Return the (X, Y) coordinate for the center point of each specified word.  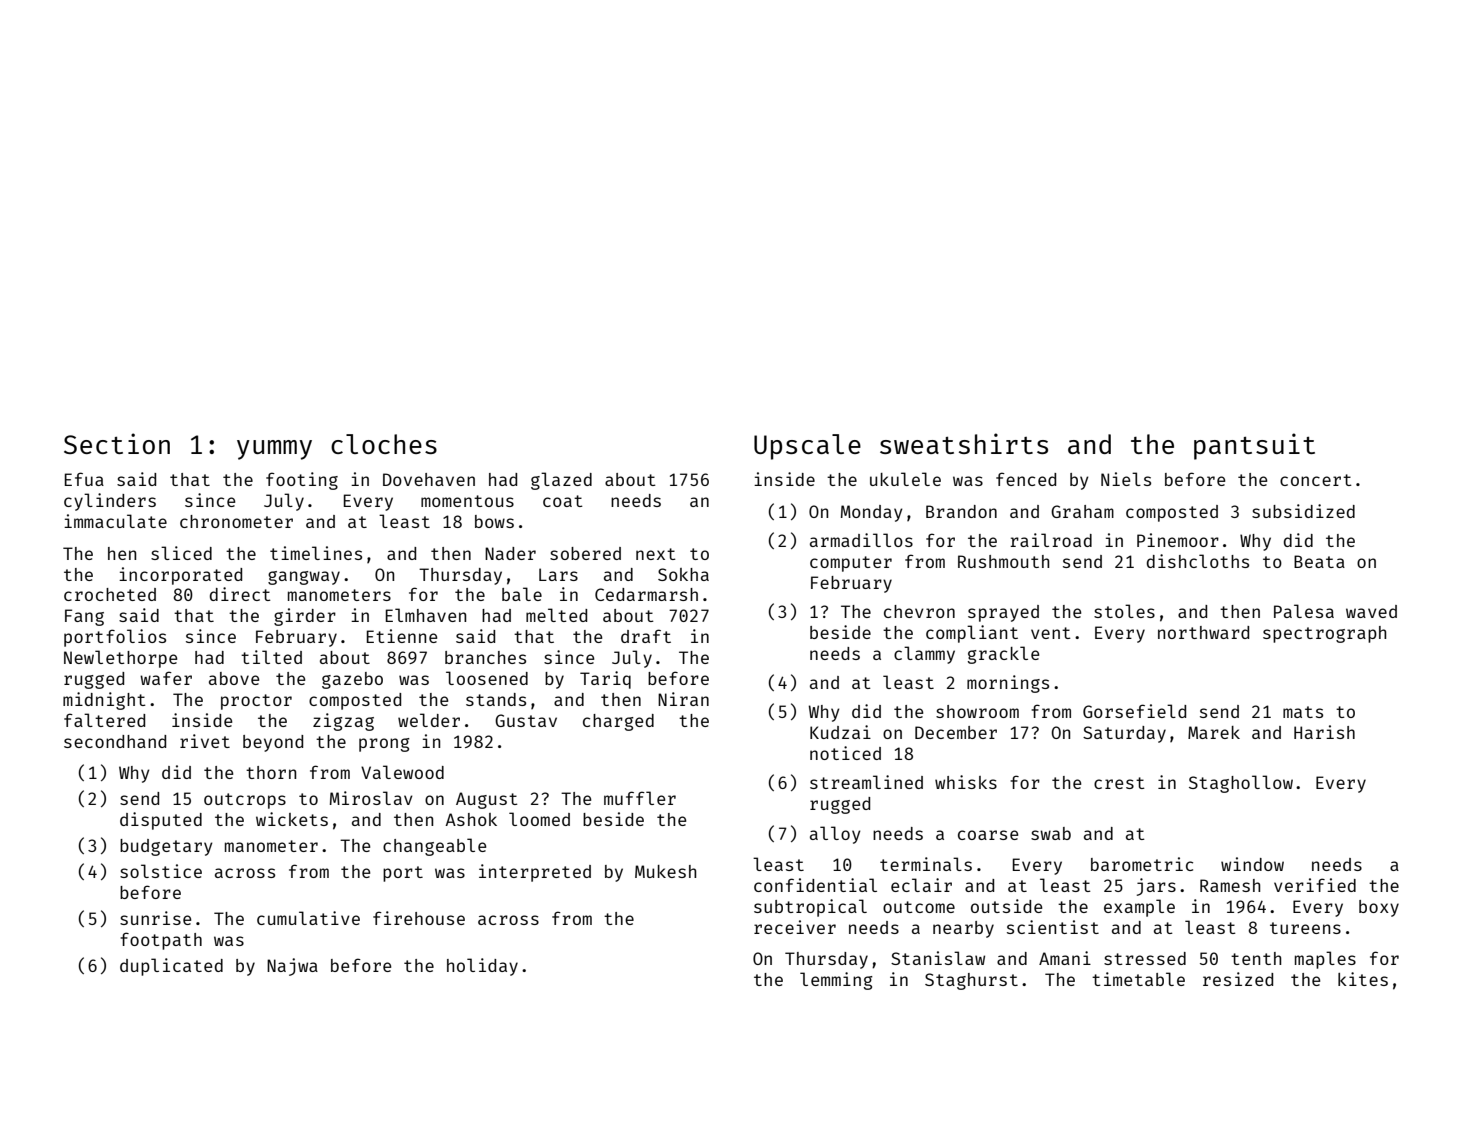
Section (117, 443)
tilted (271, 657)
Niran (683, 699)
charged (618, 722)
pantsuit (1254, 446)
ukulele (905, 479)
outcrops (245, 801)
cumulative (308, 918)
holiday (482, 967)
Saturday (1124, 734)
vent (1051, 633)
